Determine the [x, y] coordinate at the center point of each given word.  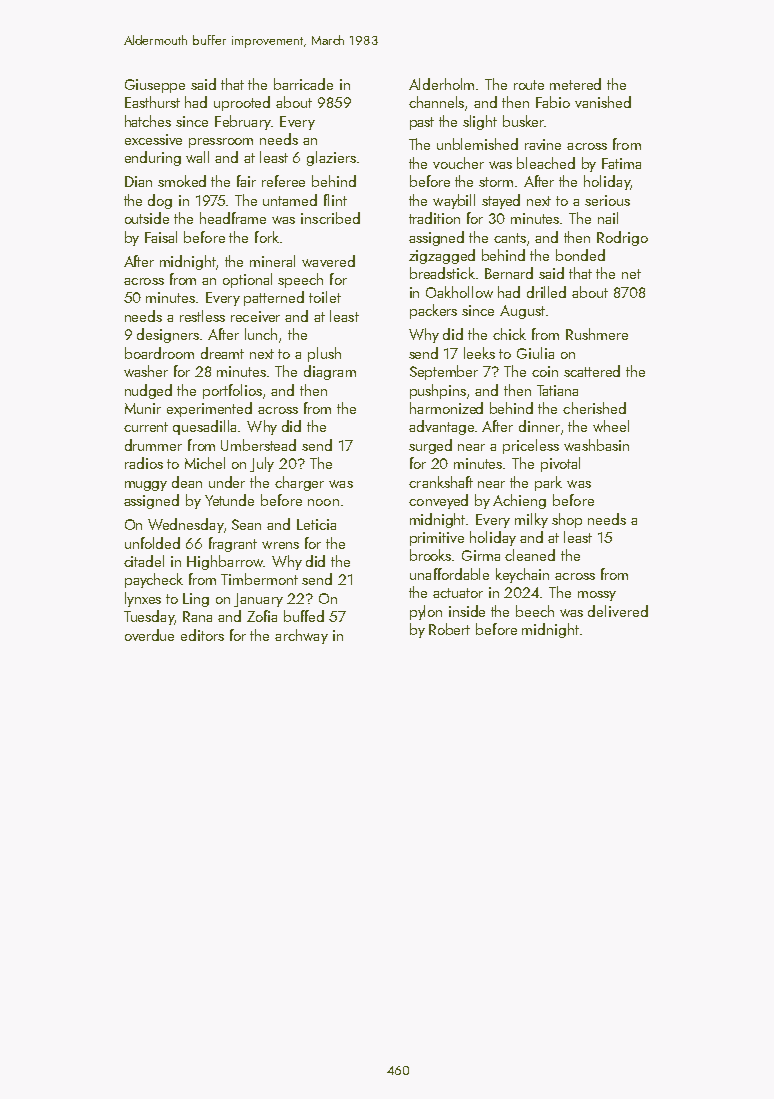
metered [575, 84]
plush [324, 354]
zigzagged [442, 256]
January [258, 600]
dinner [539, 426]
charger [299, 483]
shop [567, 520]
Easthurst [152, 102]
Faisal [161, 237]
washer [146, 371]
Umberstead [258, 445]
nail [608, 218]
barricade [303, 84]
